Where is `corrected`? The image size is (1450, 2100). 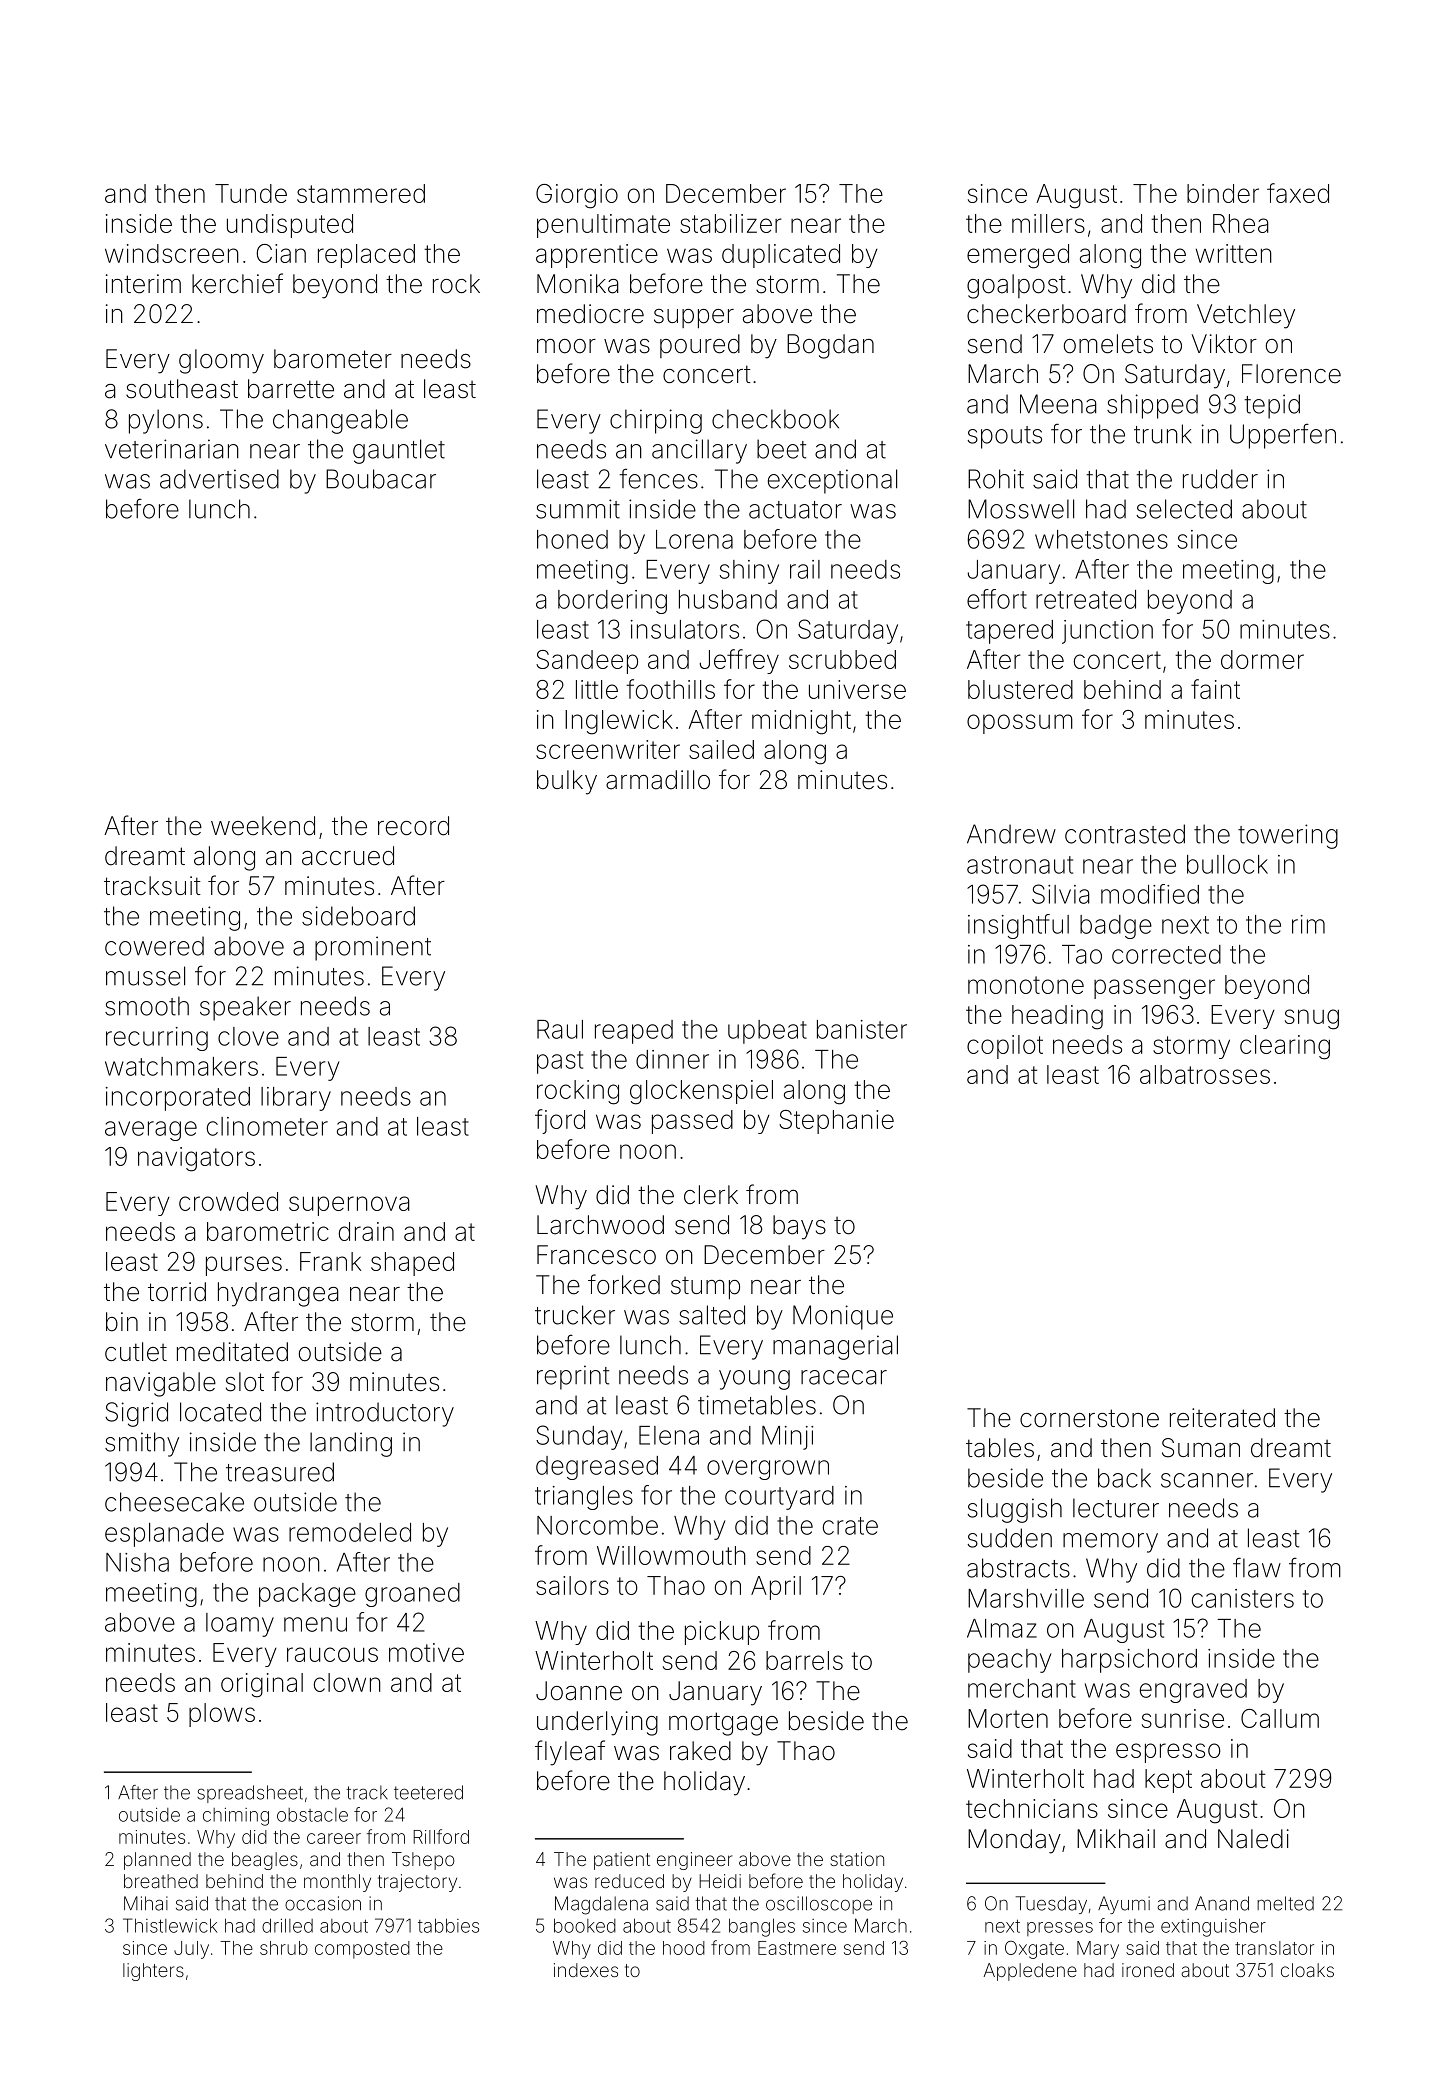
corrected is located at coordinates (1166, 954).
